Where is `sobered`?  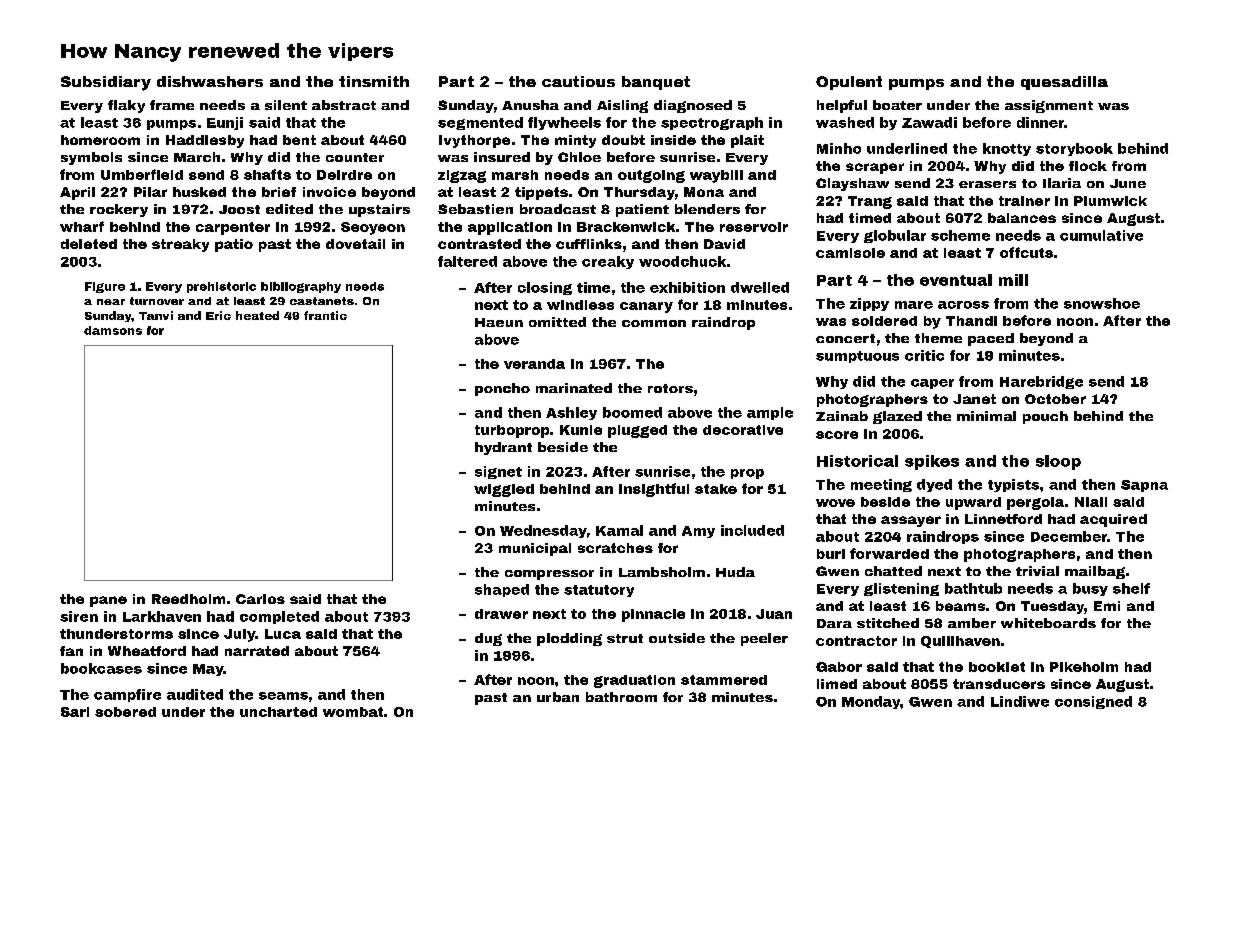 sobered is located at coordinates (125, 712).
